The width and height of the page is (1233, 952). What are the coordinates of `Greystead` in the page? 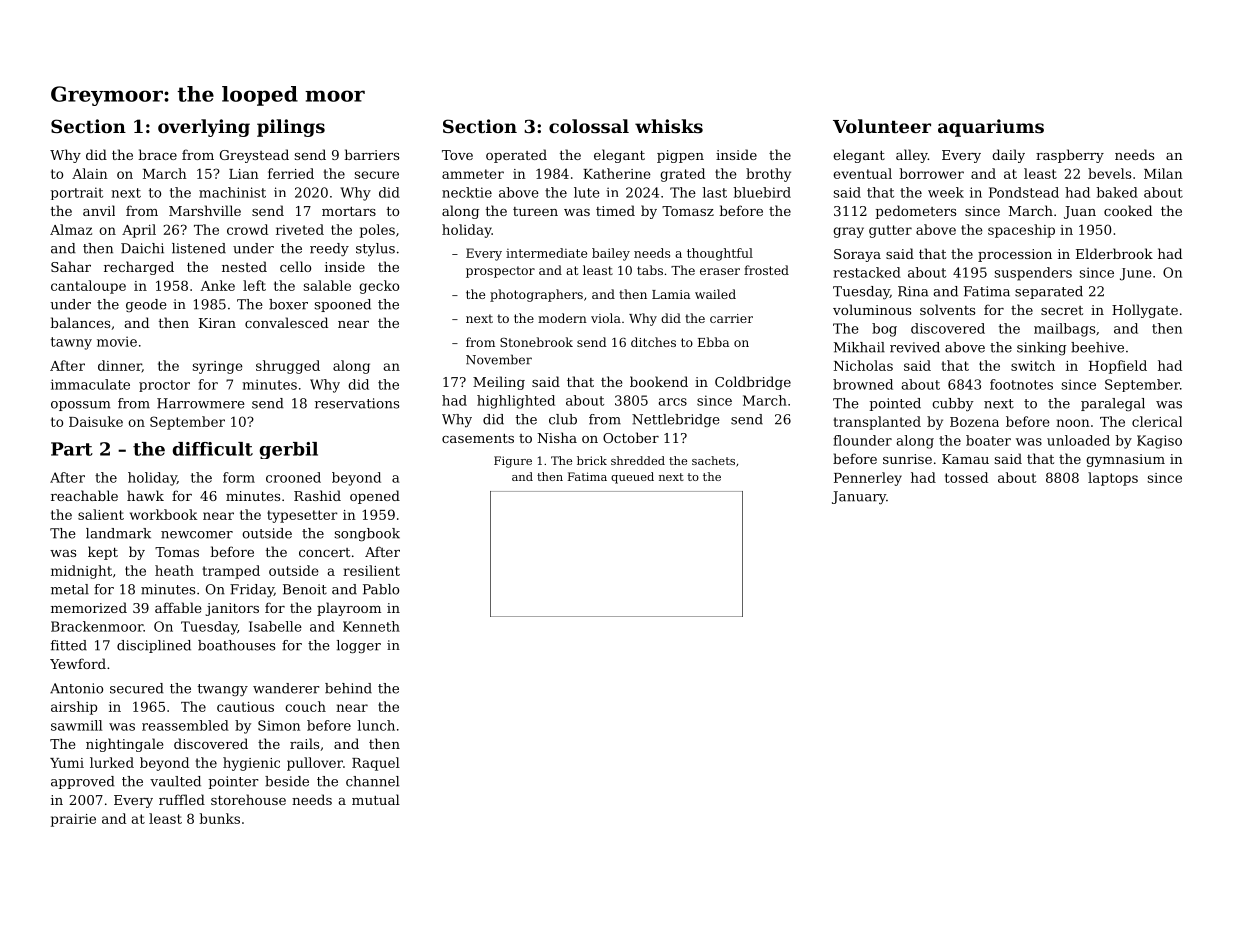 It's located at (254, 156).
